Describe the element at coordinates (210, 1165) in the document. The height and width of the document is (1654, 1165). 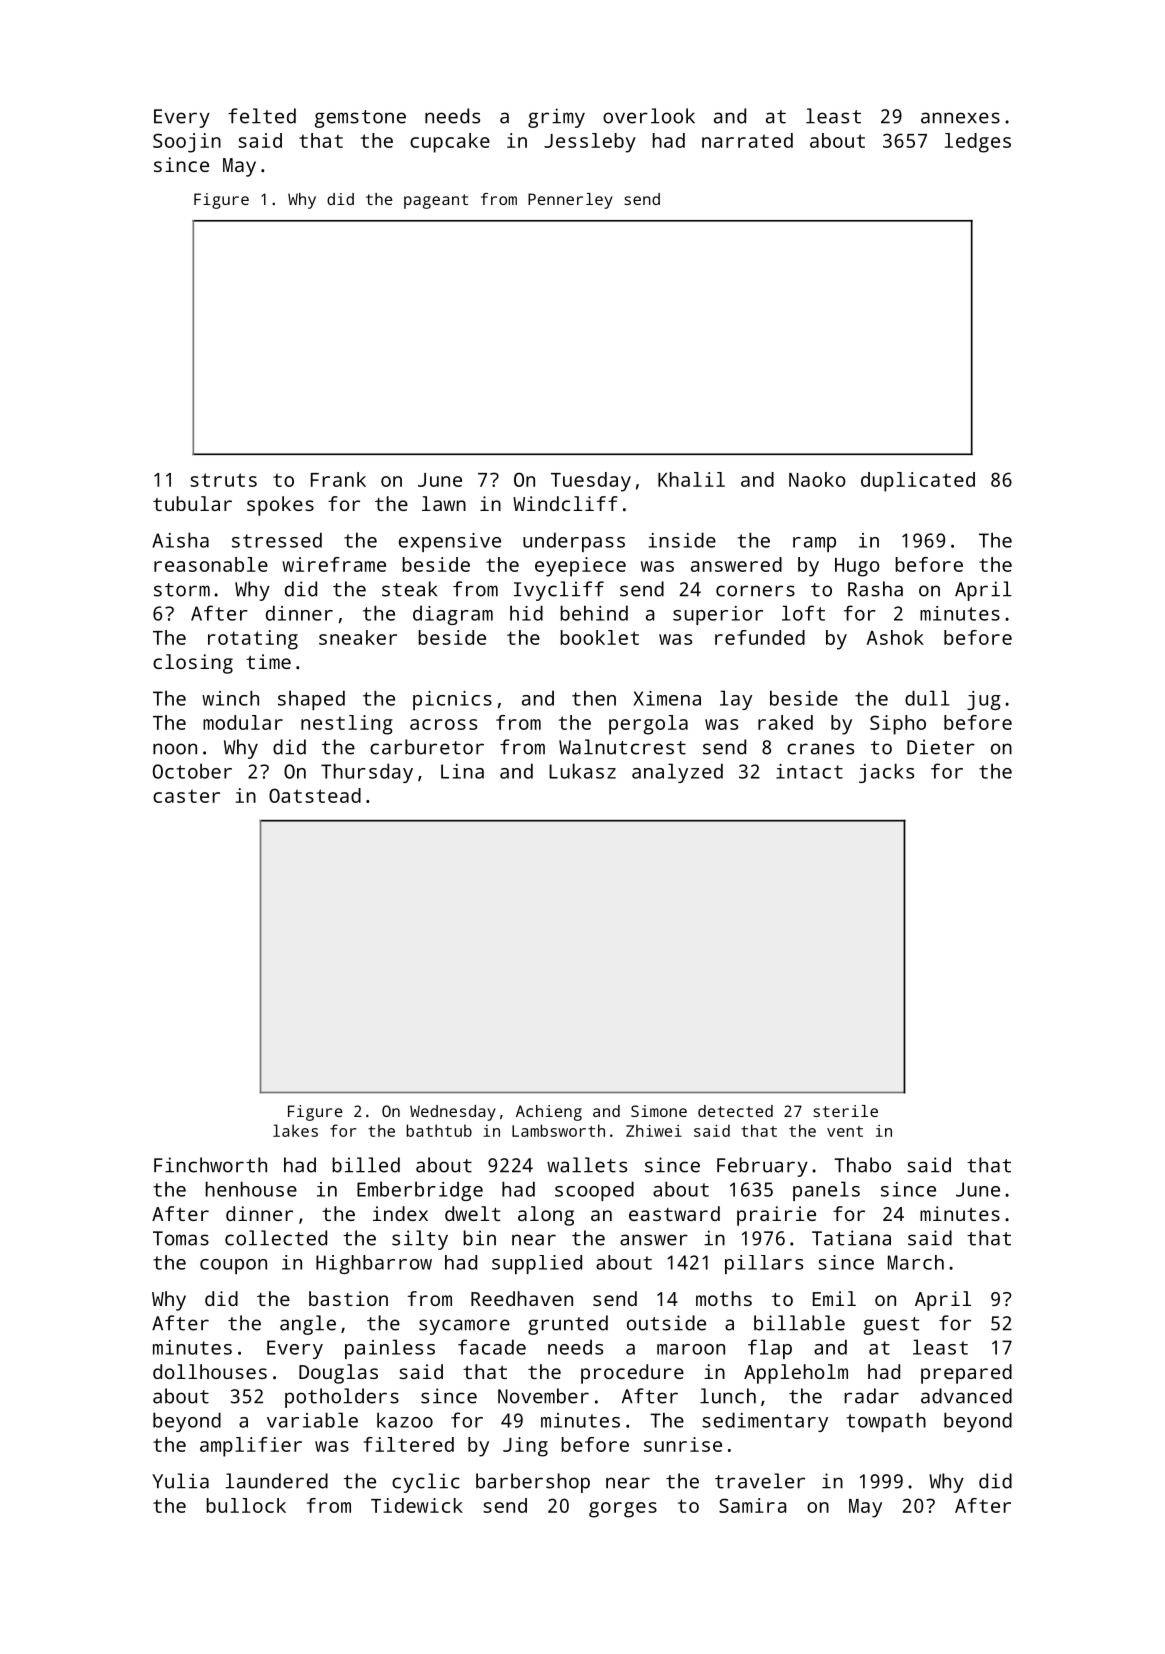
I see `Finchworth` at that location.
